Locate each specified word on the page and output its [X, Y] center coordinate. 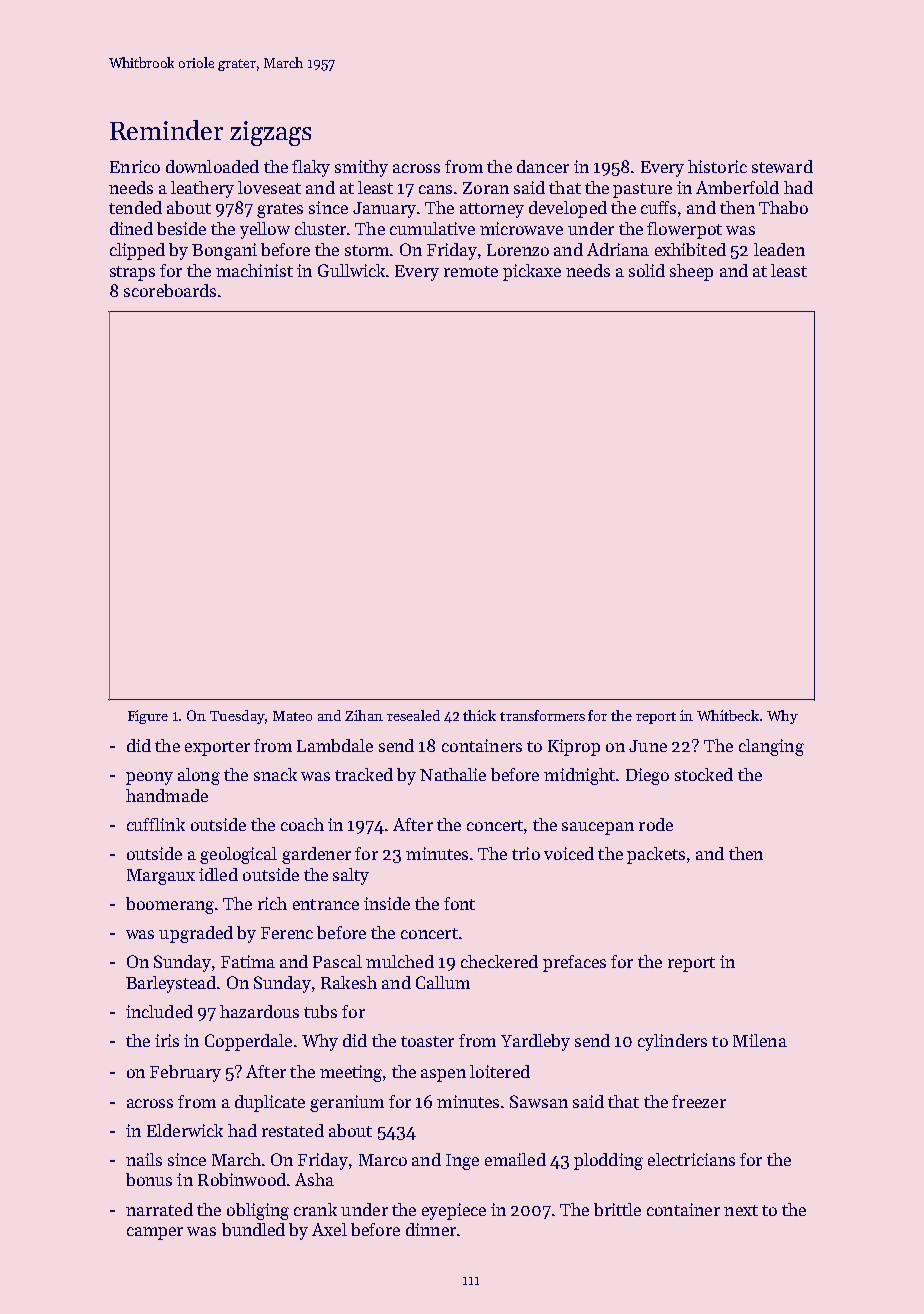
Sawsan [539, 1101]
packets [656, 855]
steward [782, 166]
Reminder [166, 130]
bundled [253, 1229]
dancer [543, 166]
